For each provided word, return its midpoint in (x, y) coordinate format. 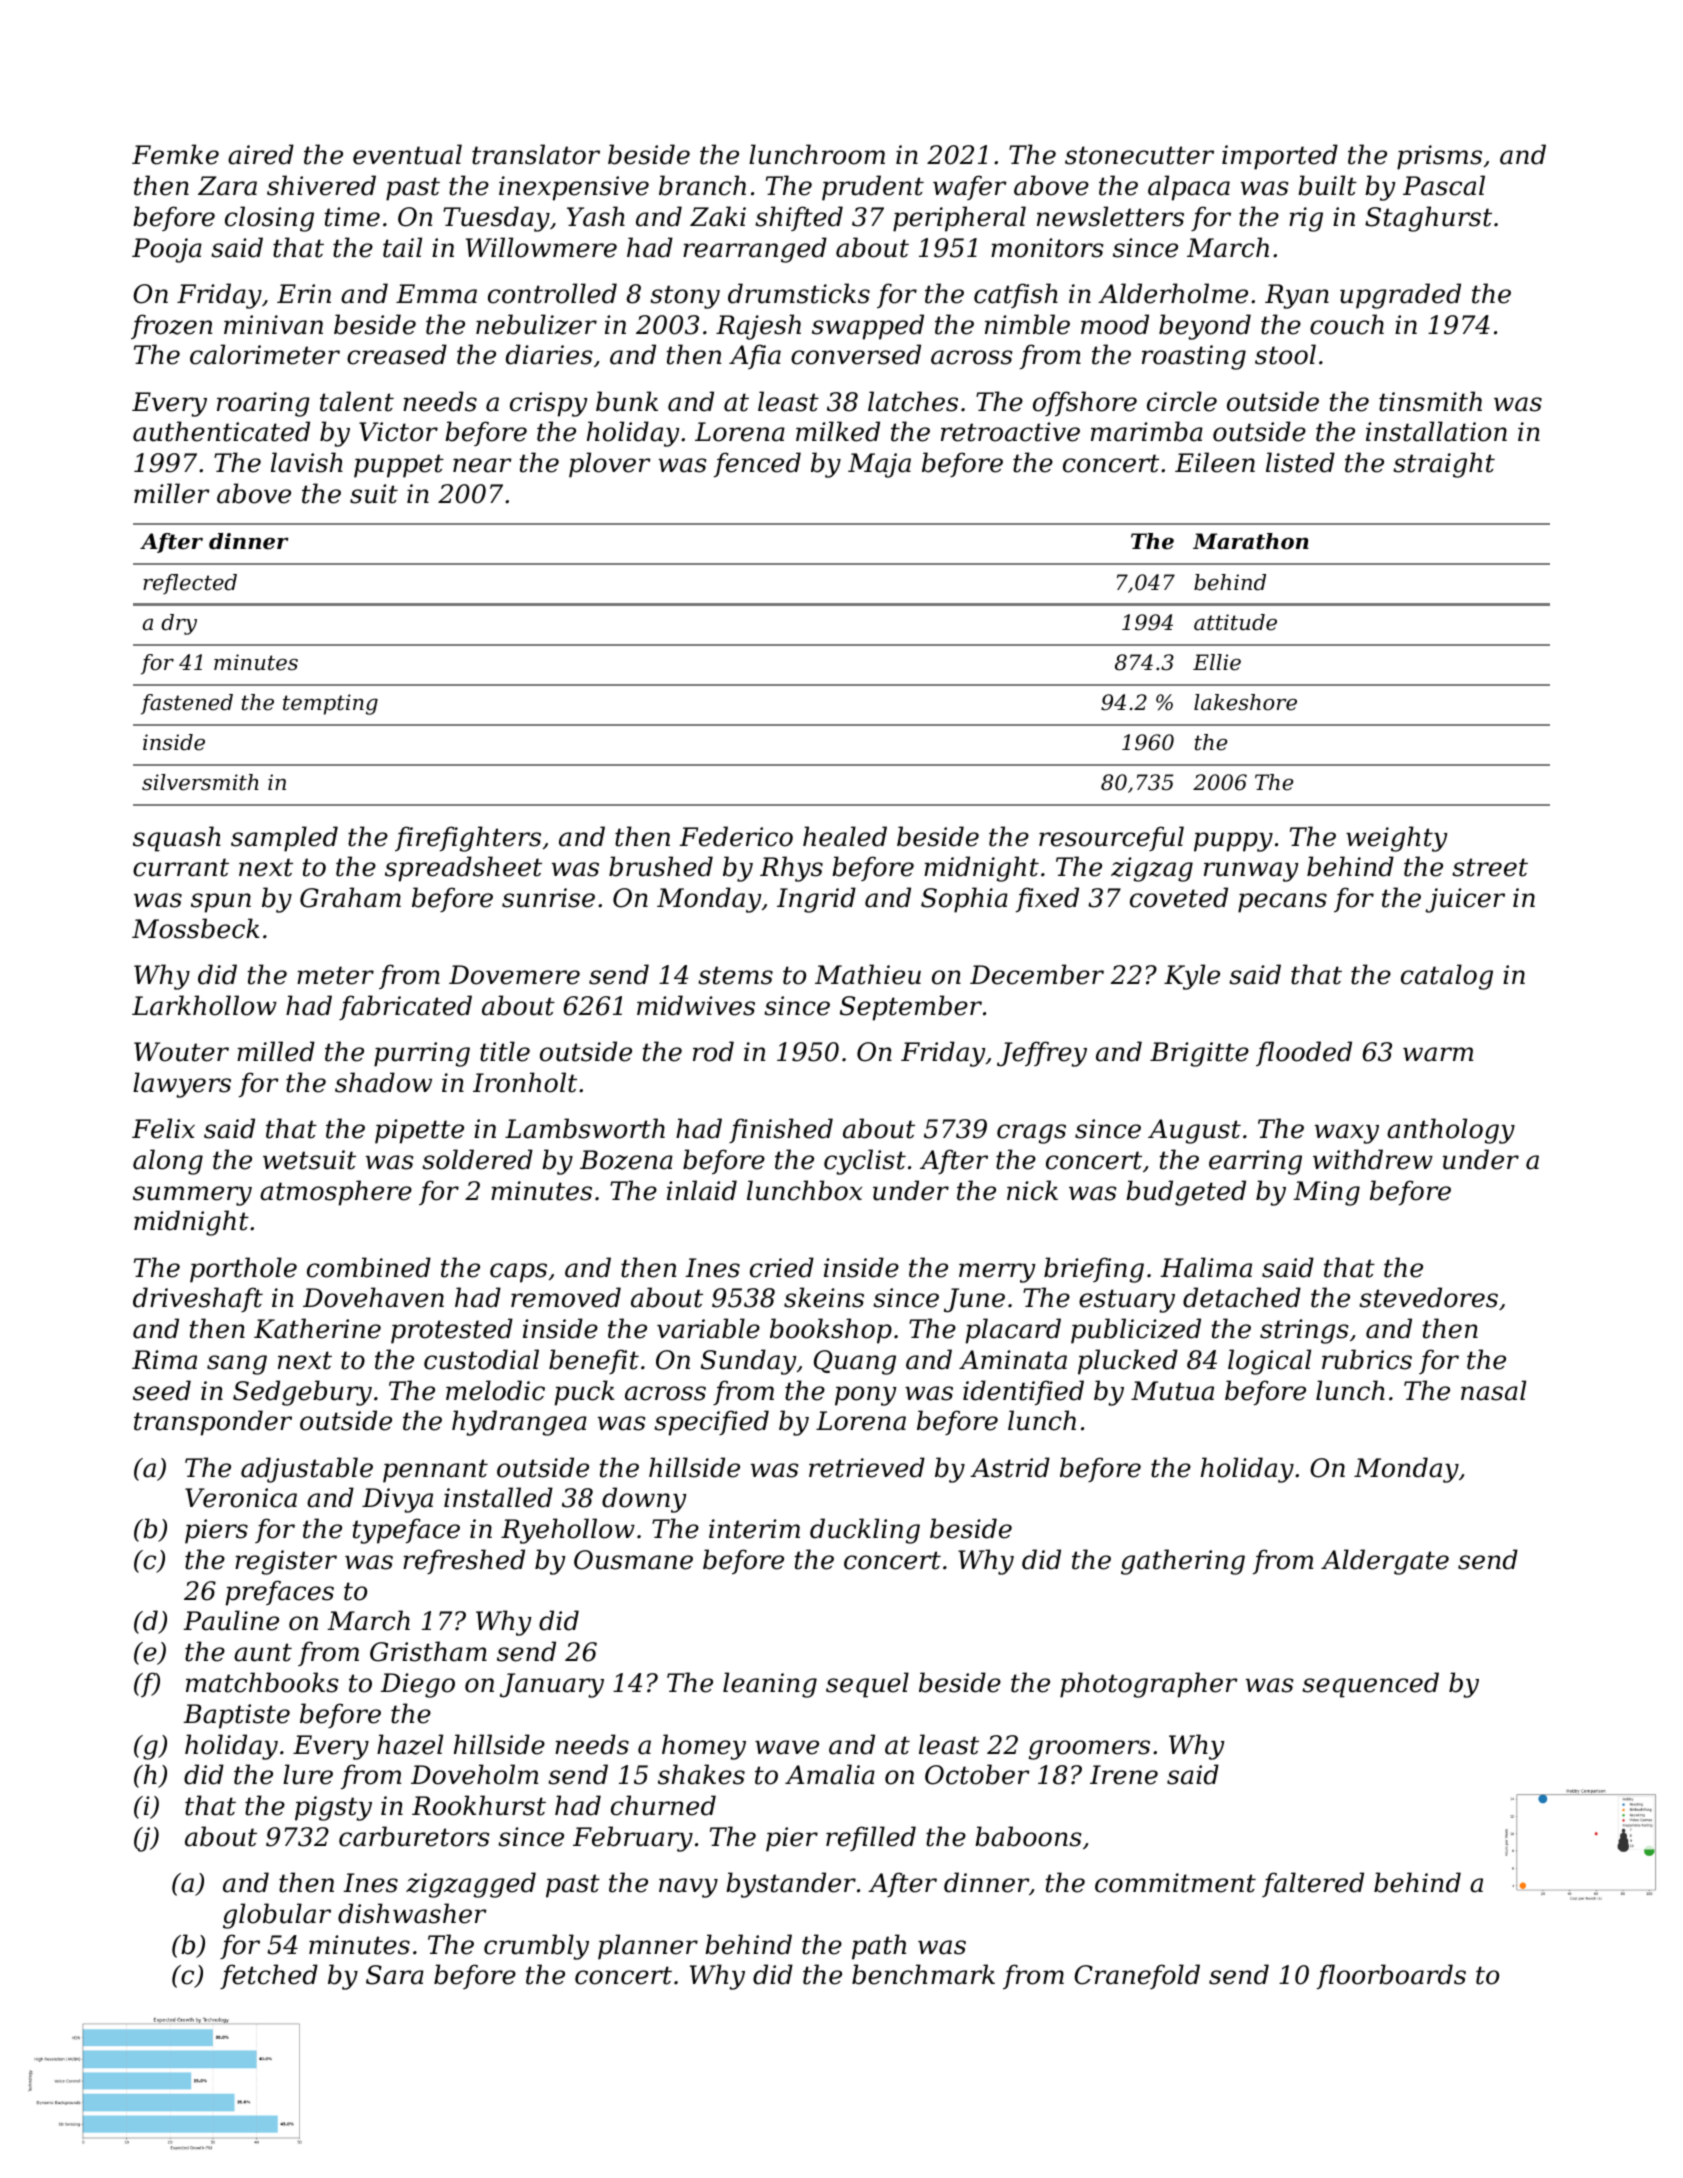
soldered (477, 1159)
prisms (1439, 157)
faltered (1313, 1884)
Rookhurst (479, 1805)
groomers (1089, 1750)
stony (685, 297)
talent (357, 401)
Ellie (1217, 662)
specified (711, 1423)
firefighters (468, 839)
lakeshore (1245, 702)
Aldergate (1385, 1562)
